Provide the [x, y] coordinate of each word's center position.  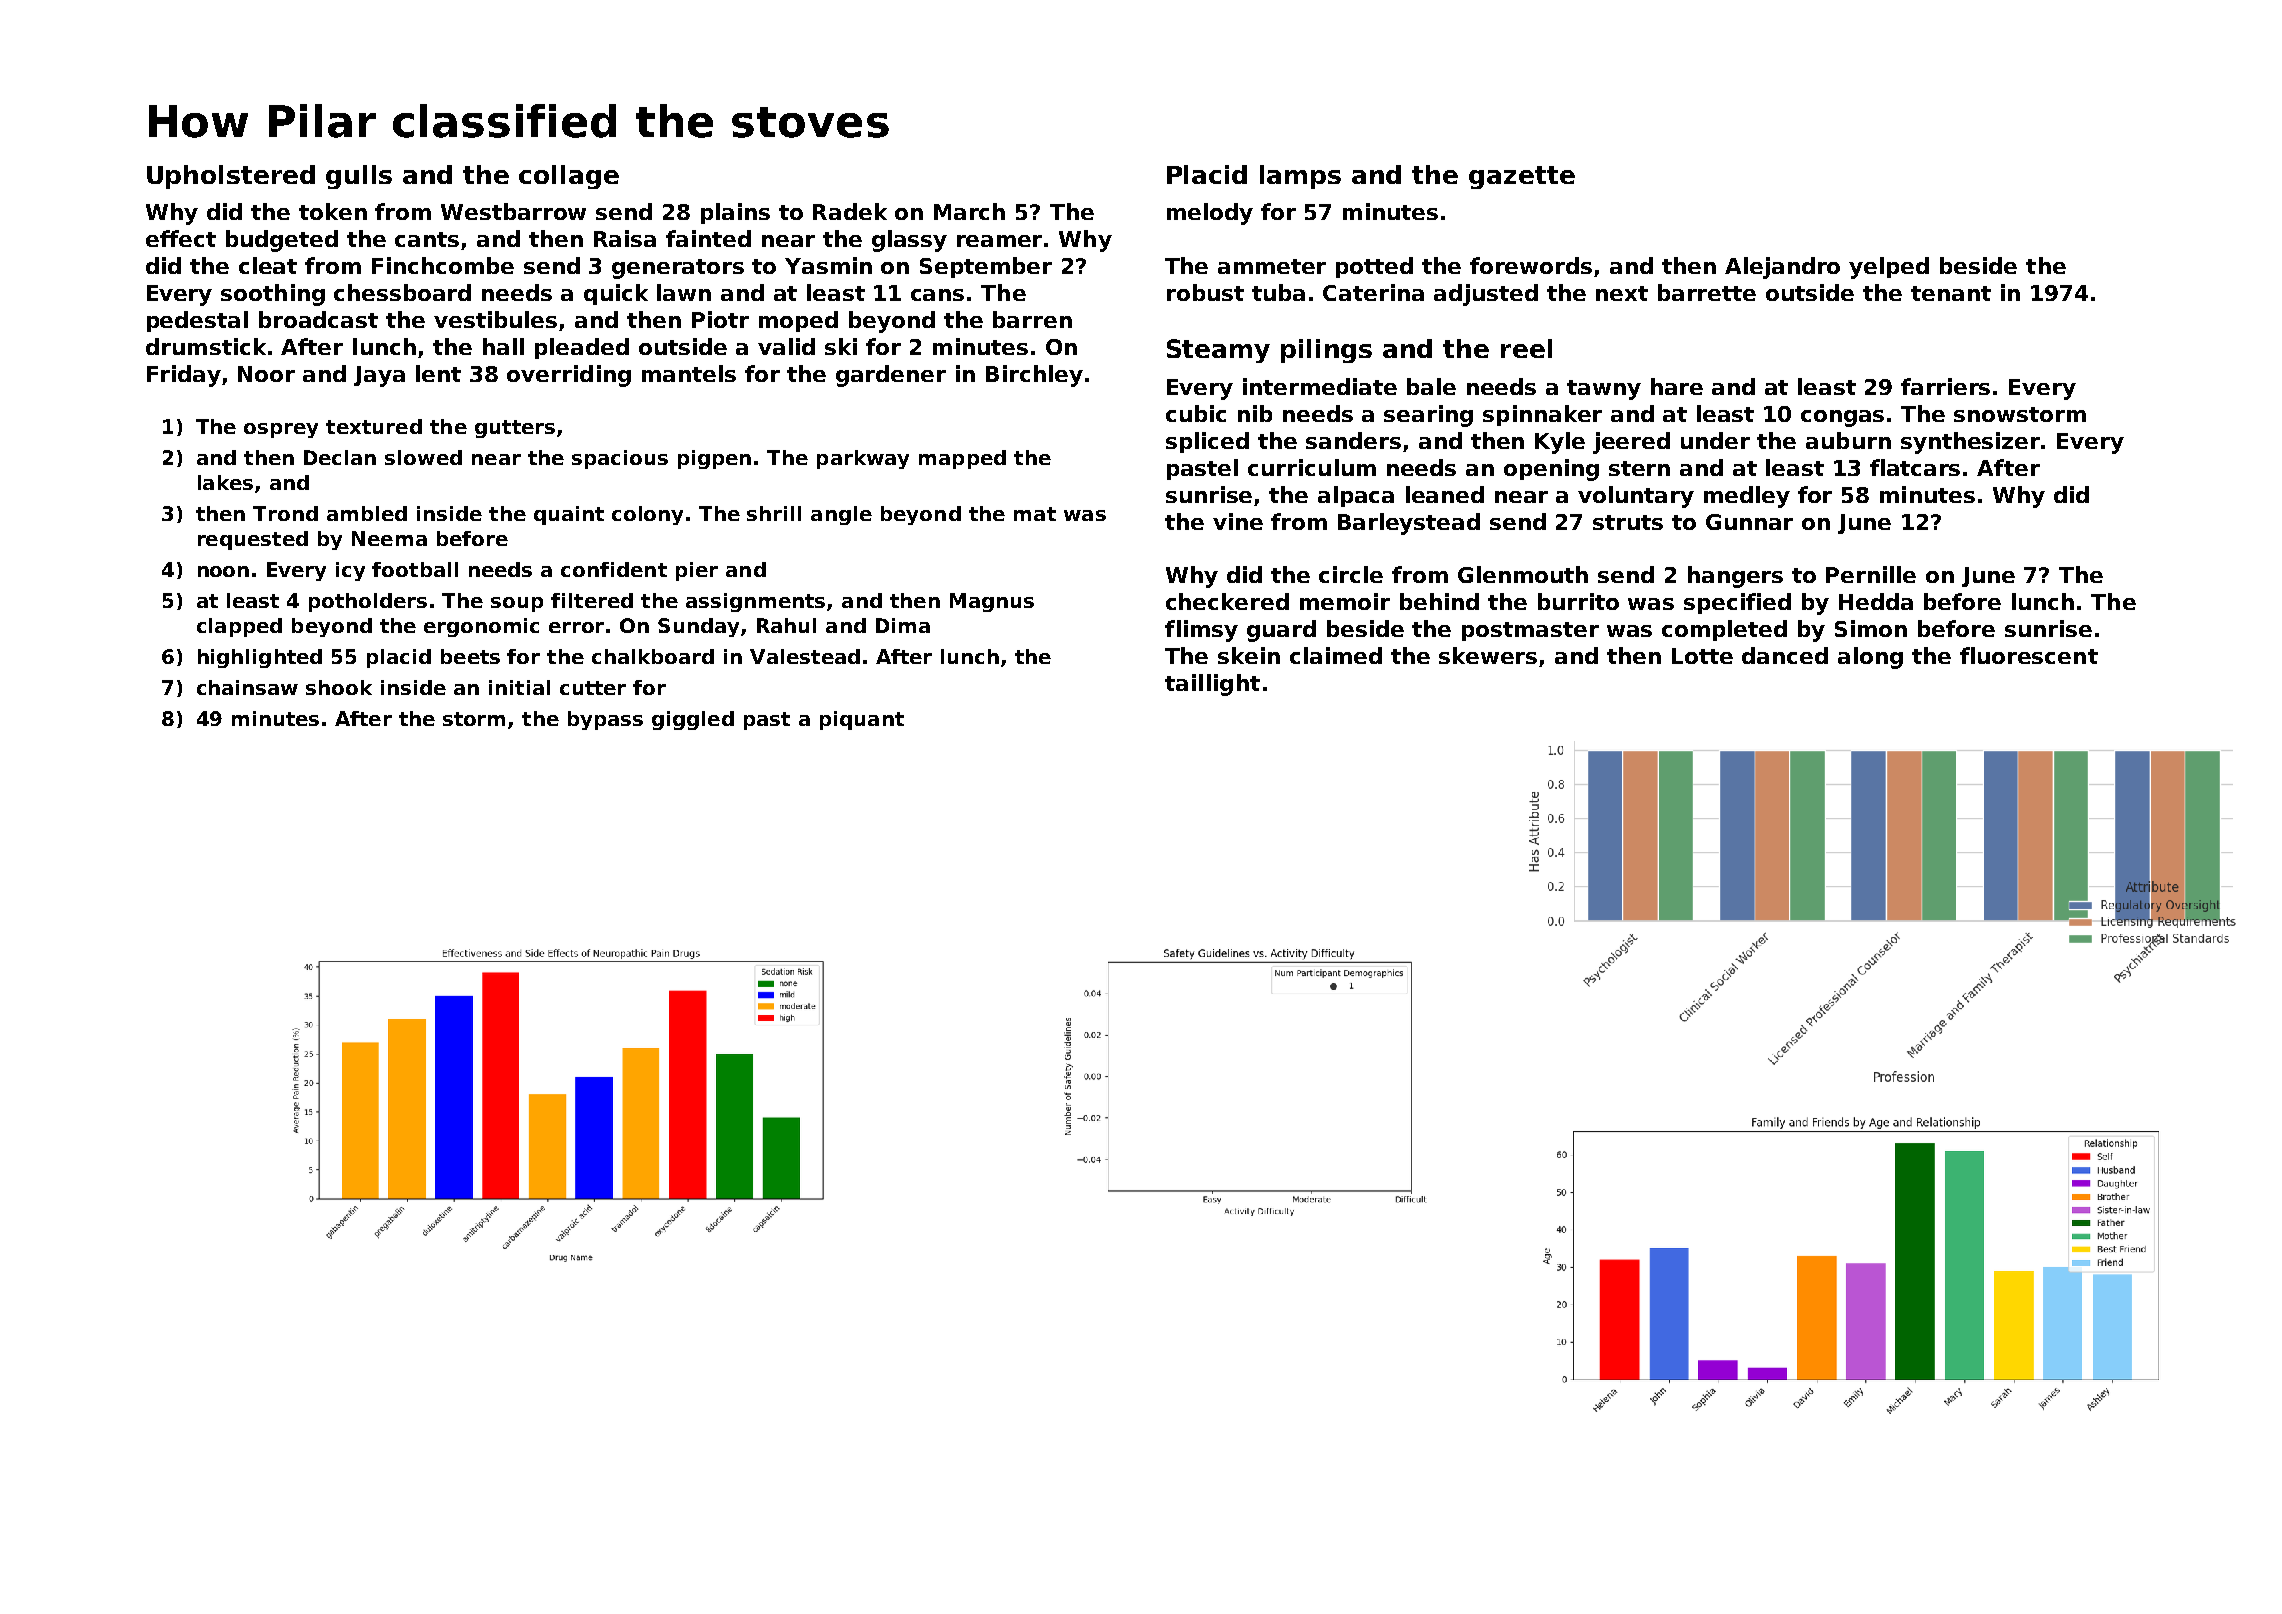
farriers [1945, 386]
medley [1747, 497]
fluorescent [2029, 655]
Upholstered [231, 177]
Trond [285, 513]
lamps [1300, 177]
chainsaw [247, 687]
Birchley [1034, 376]
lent [438, 373]
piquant [862, 720]
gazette [1522, 177]
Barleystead [1409, 524]
